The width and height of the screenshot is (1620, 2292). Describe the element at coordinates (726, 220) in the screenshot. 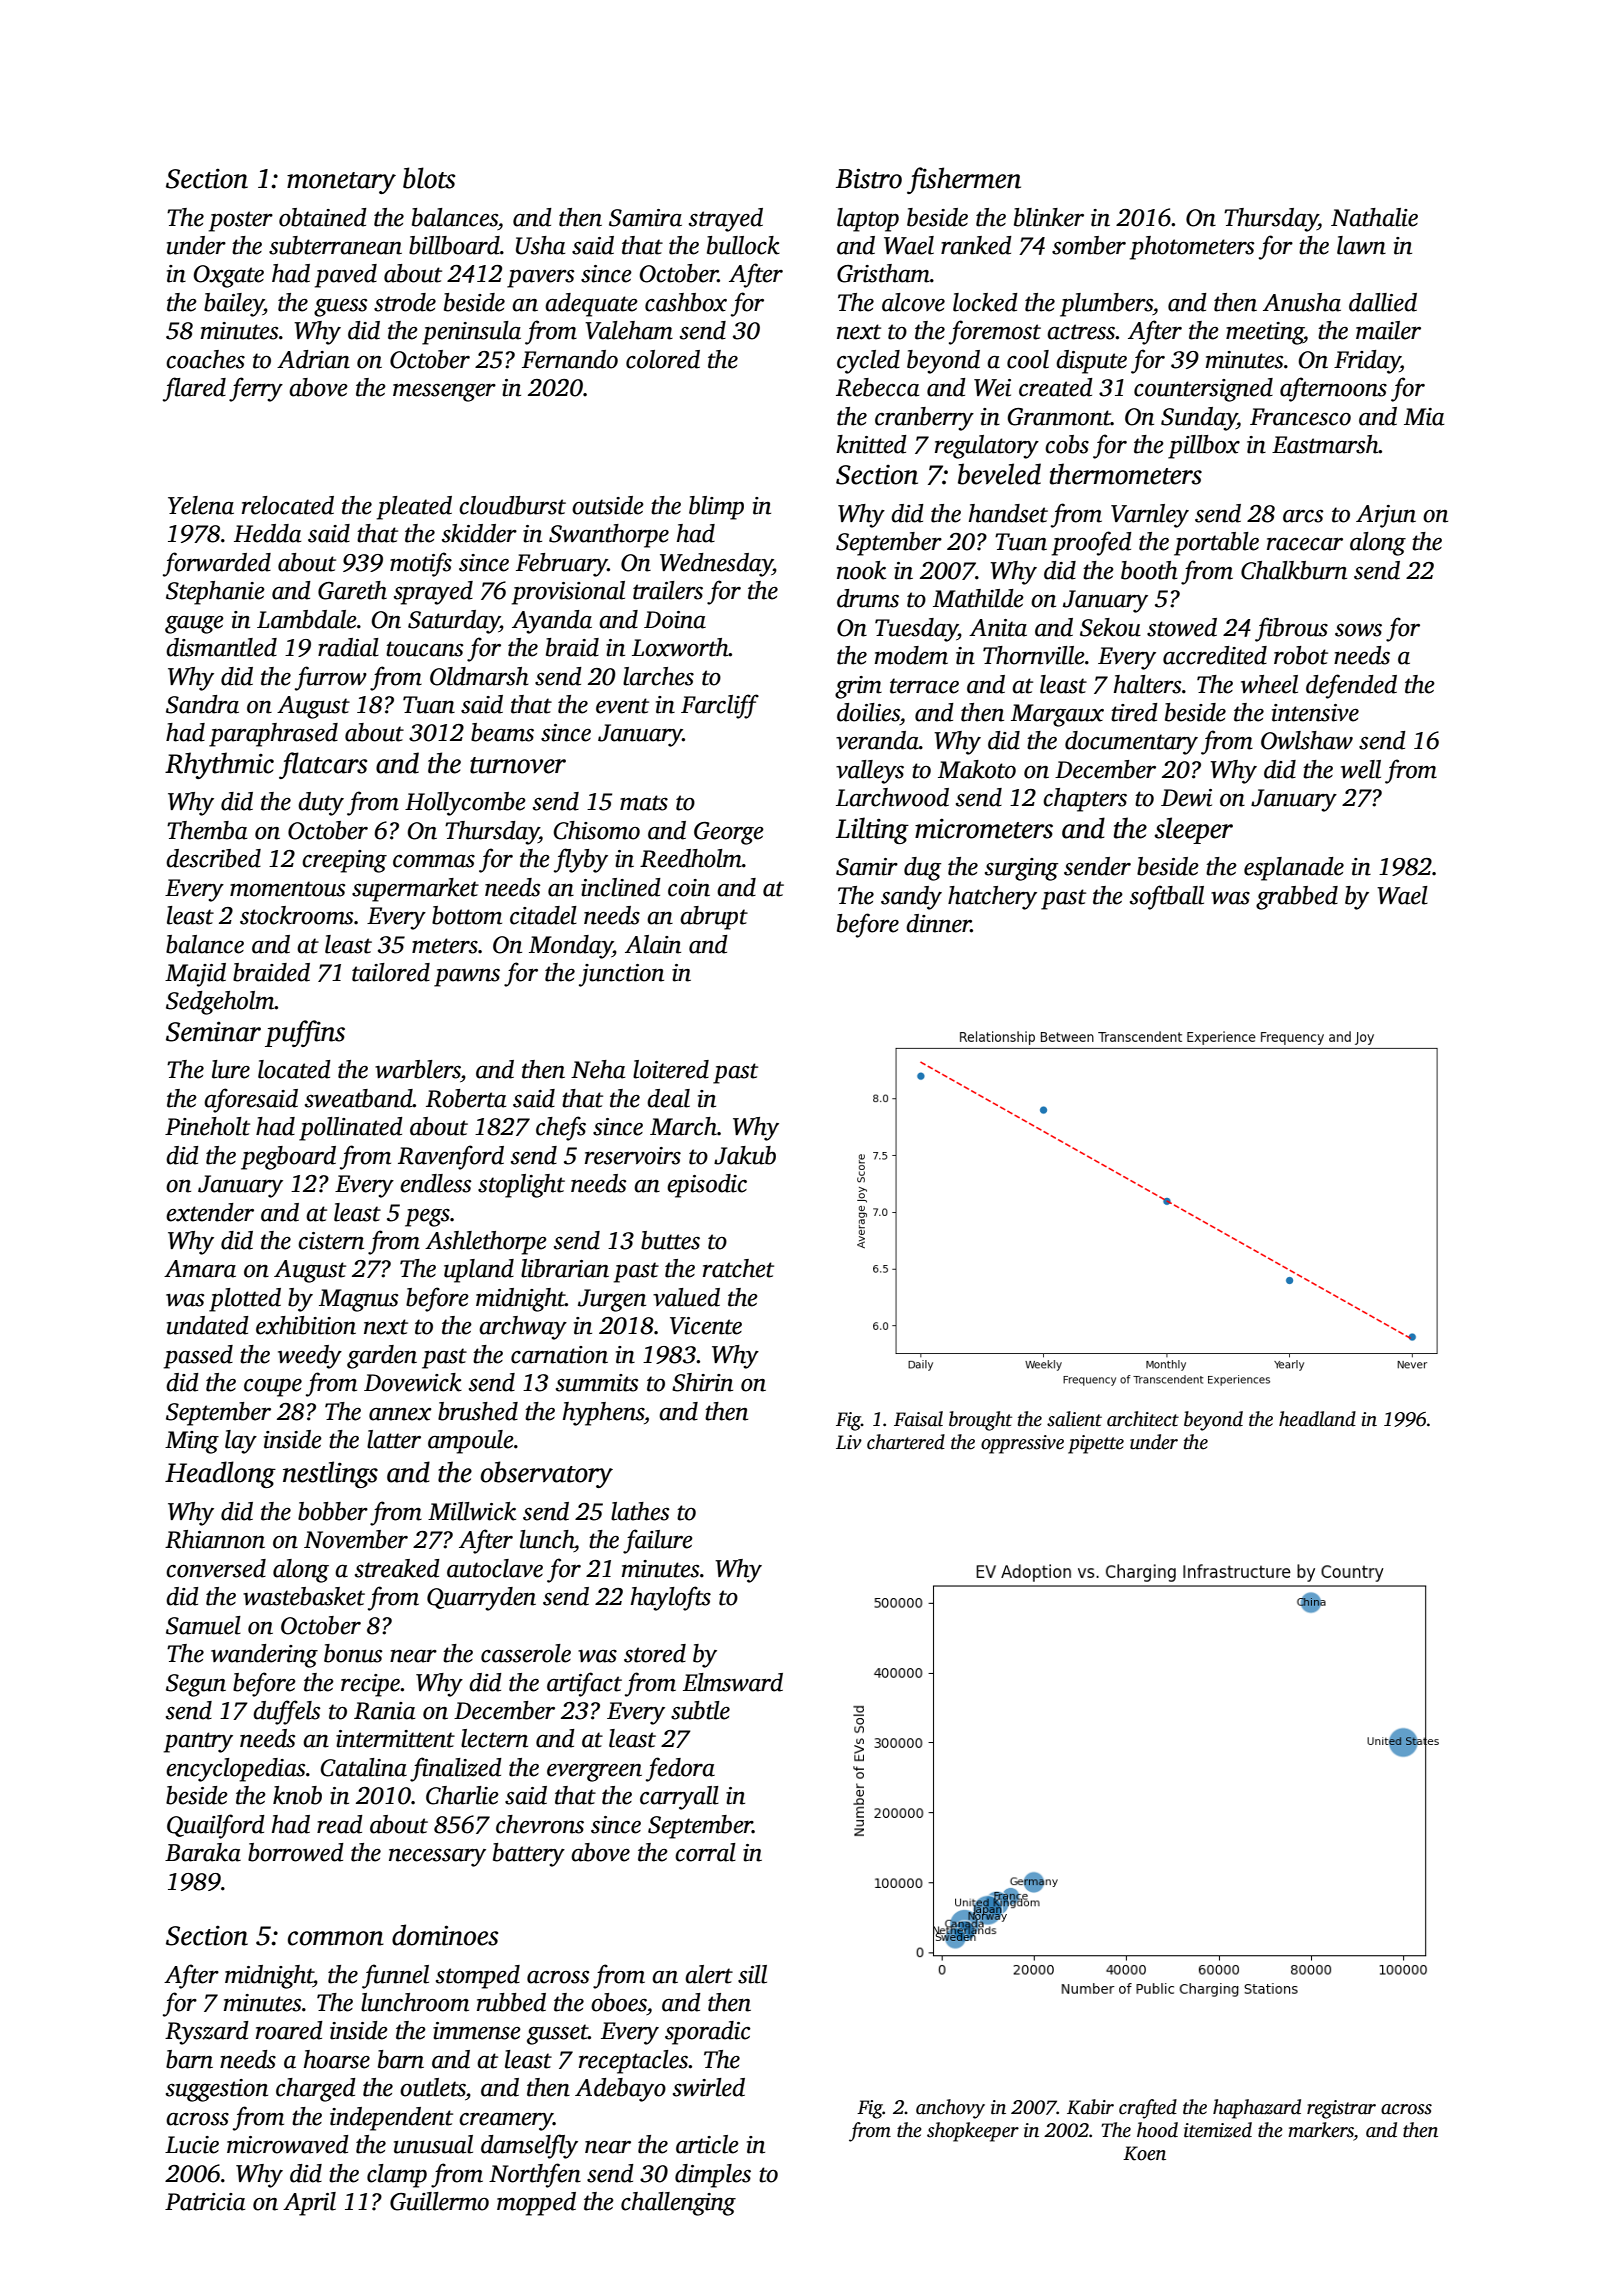

I see `strayed` at that location.
